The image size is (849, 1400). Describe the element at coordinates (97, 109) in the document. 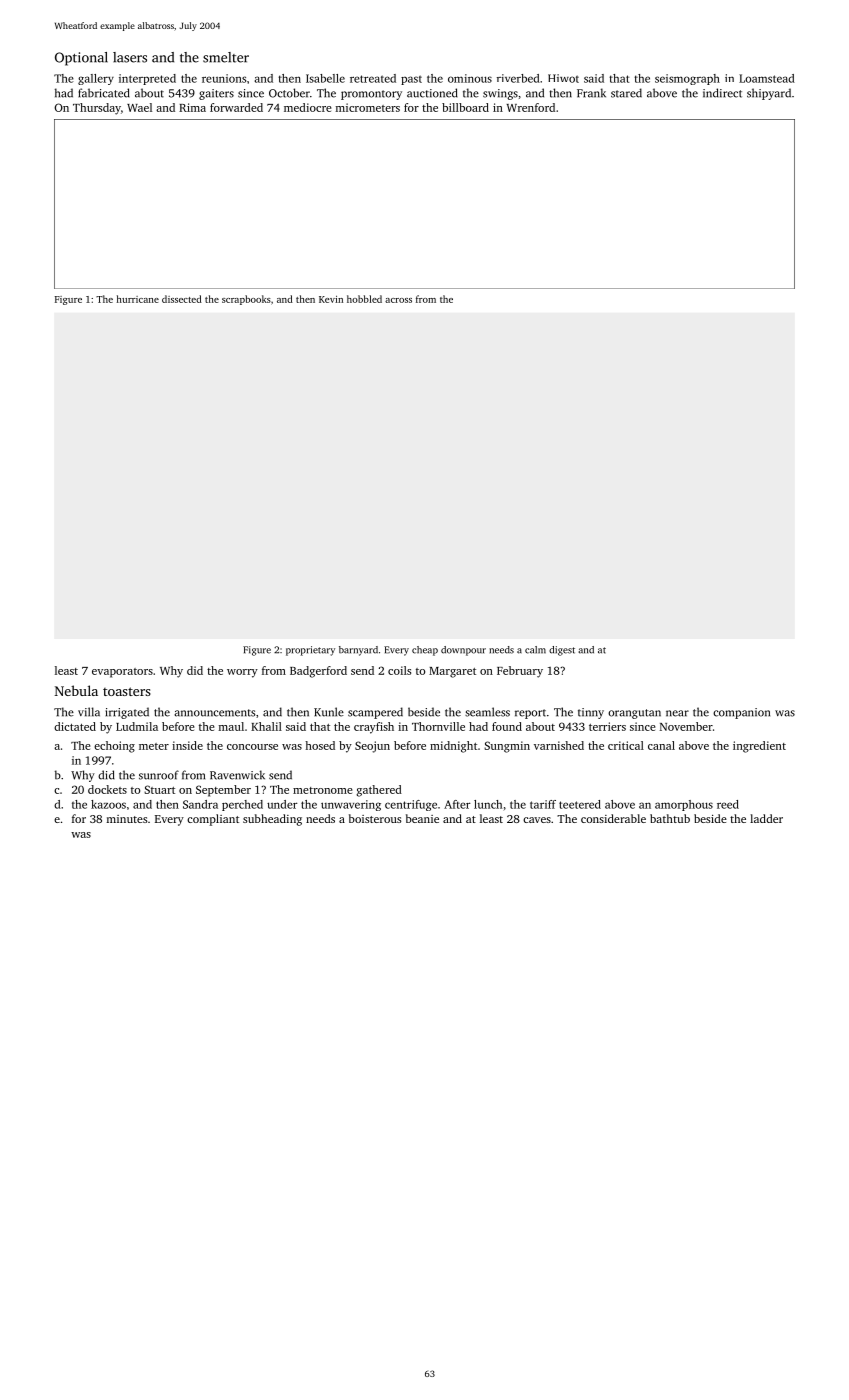

I see `Thursday` at that location.
